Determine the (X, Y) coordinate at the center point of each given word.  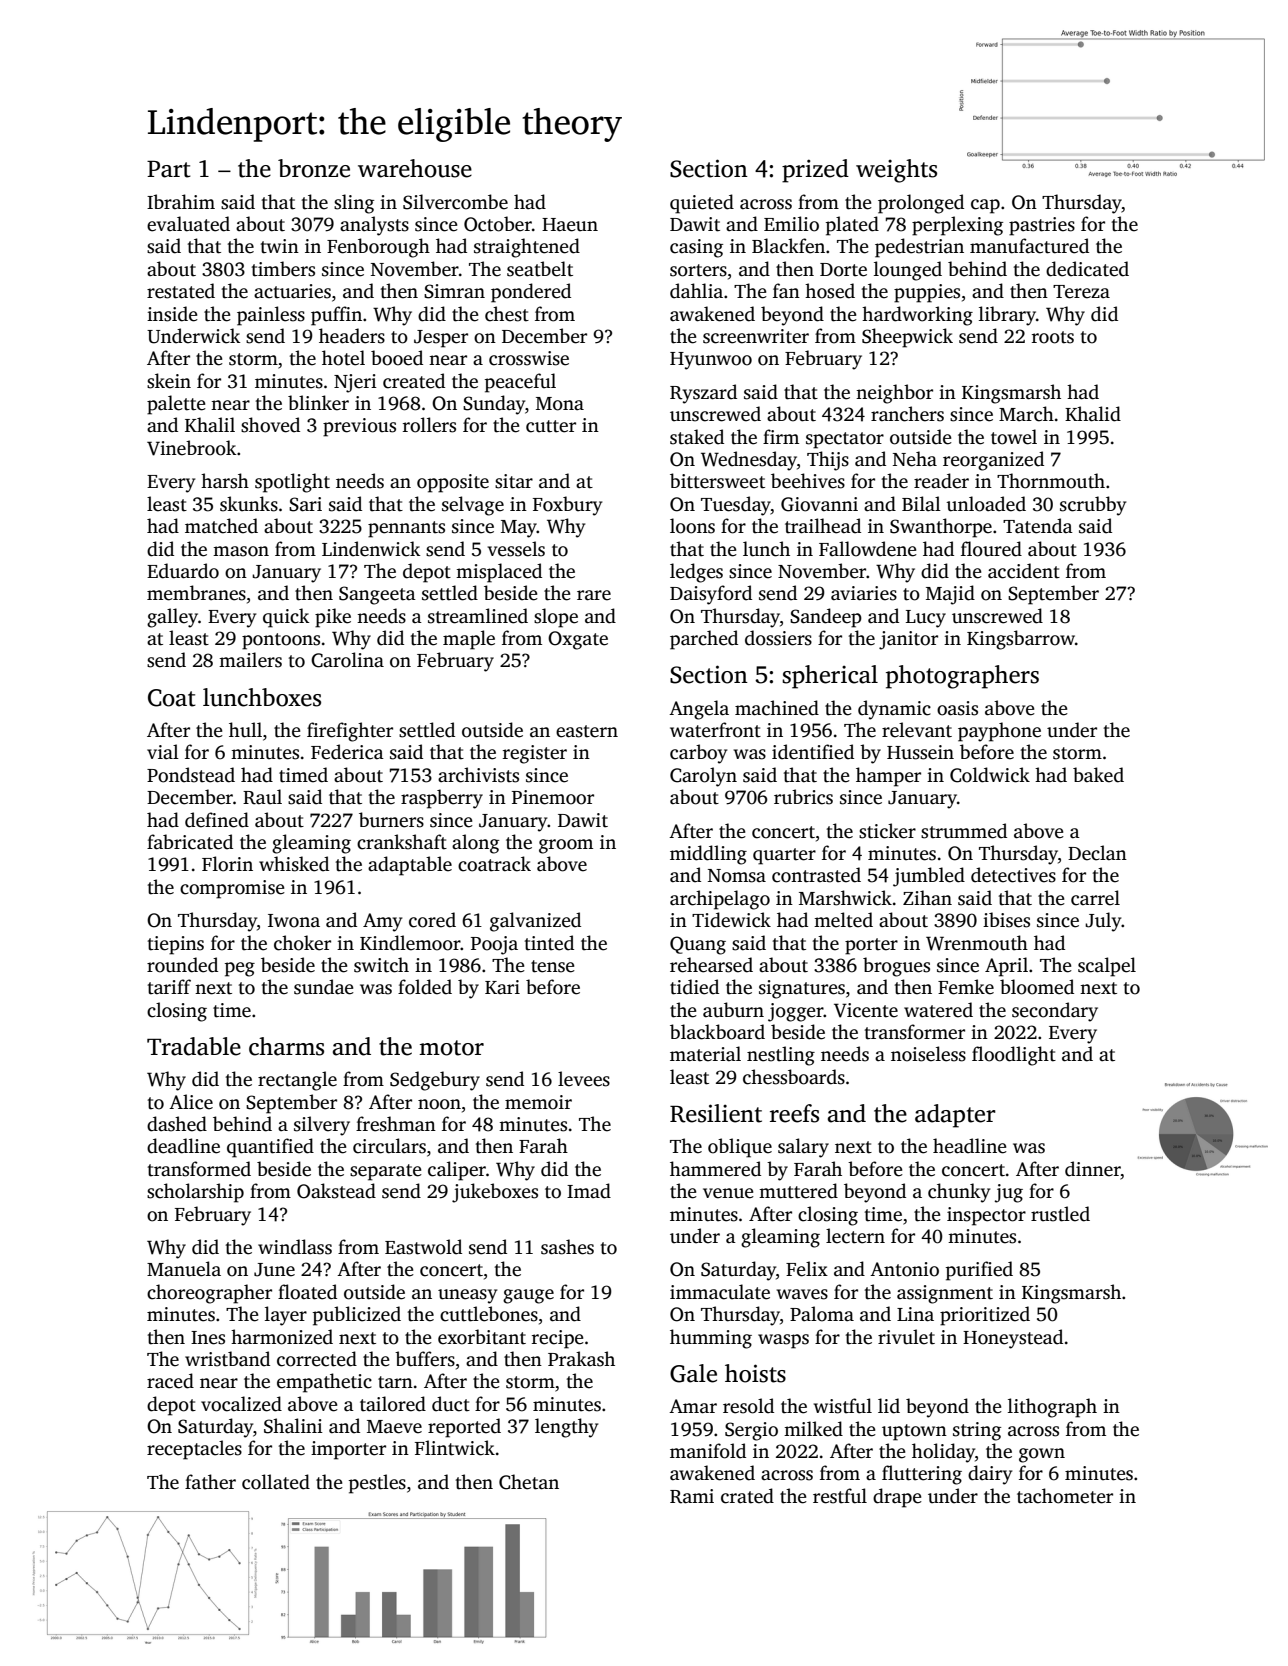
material (705, 1054)
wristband (227, 1359)
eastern (587, 731)
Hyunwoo (711, 361)
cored (432, 920)
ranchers (907, 414)
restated (181, 291)
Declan (1097, 853)
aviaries (864, 593)
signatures (802, 989)
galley (172, 618)
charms (286, 1046)
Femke (966, 987)
